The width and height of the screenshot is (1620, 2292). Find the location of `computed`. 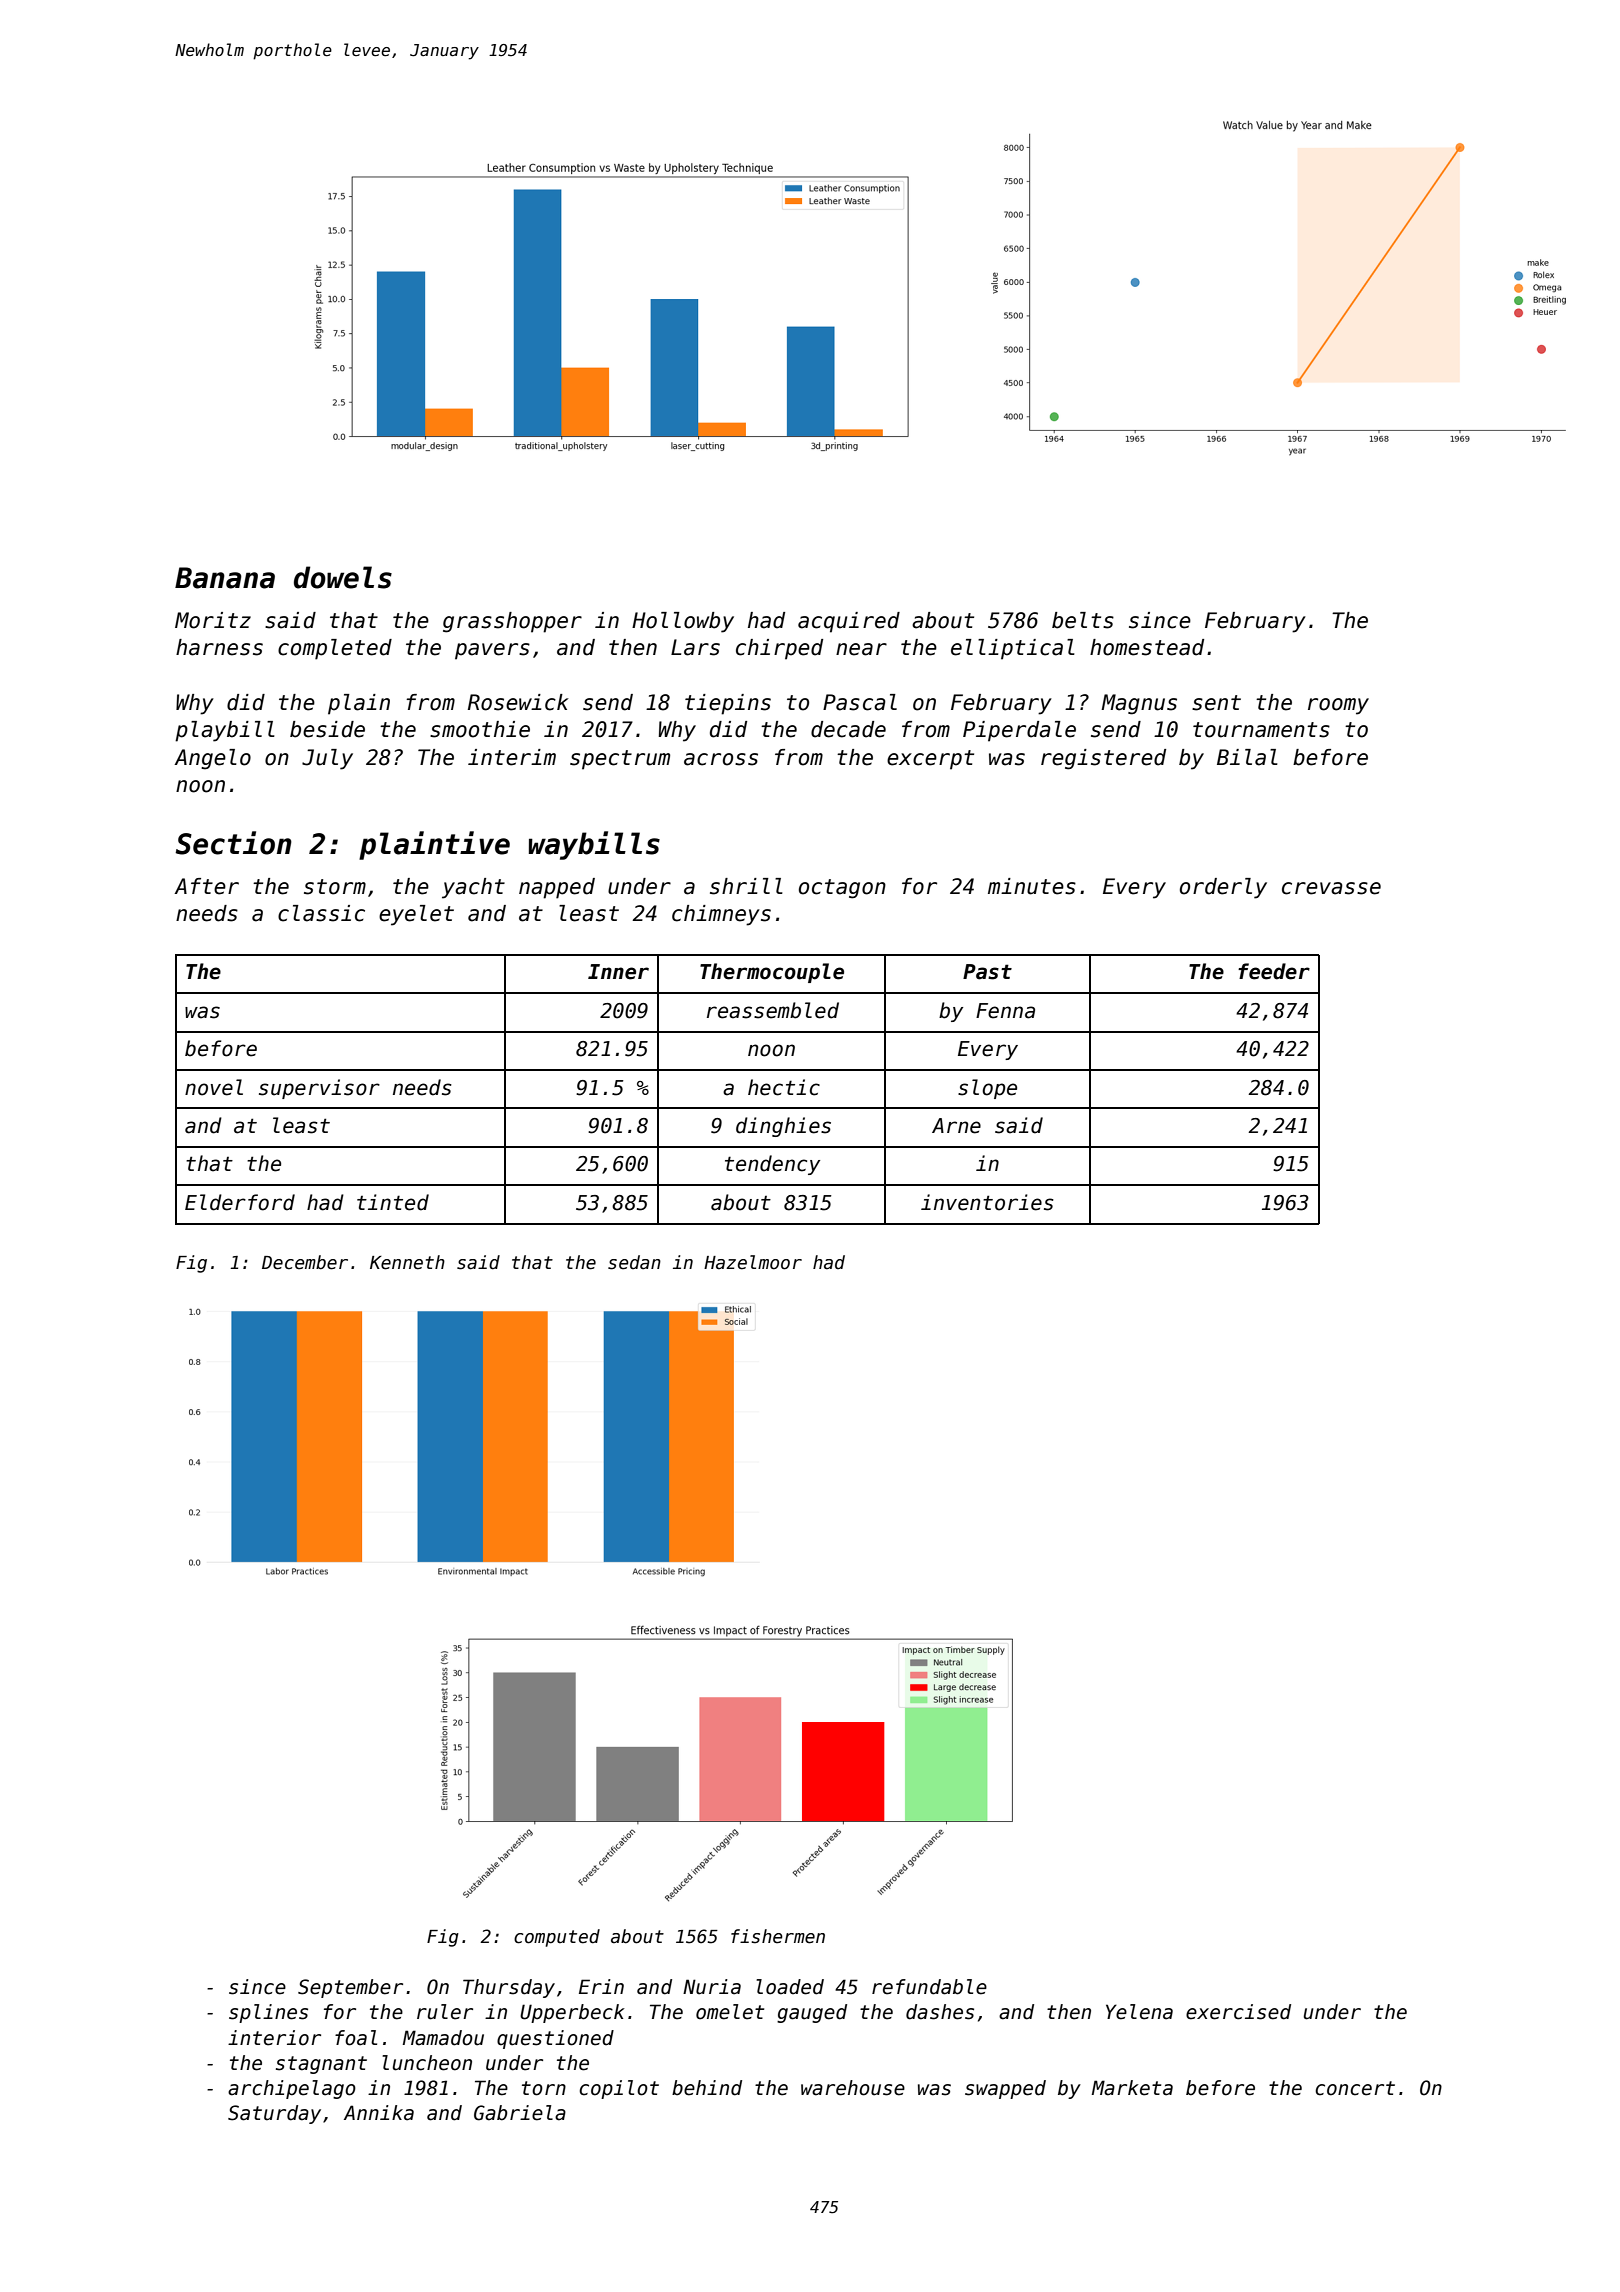

computed is located at coordinates (557, 1938).
